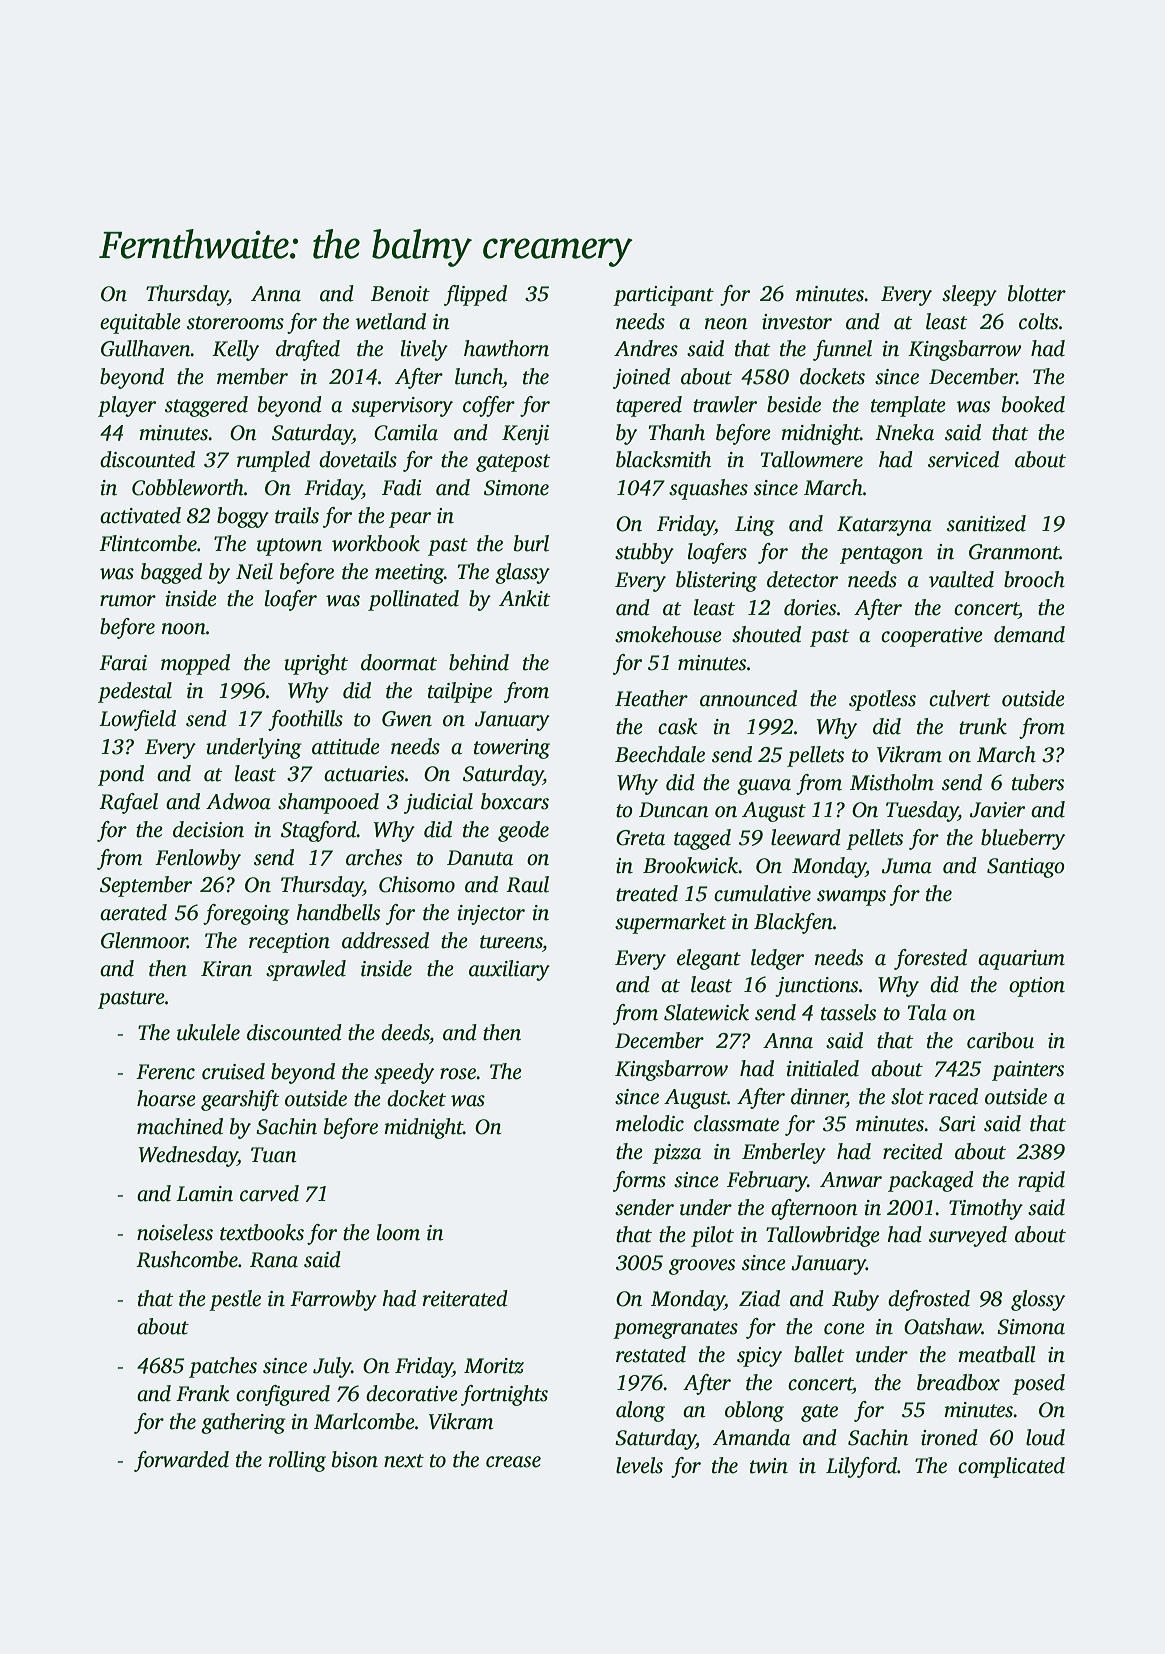  Describe the element at coordinates (405, 1032) in the page. I see `deeds` at that location.
